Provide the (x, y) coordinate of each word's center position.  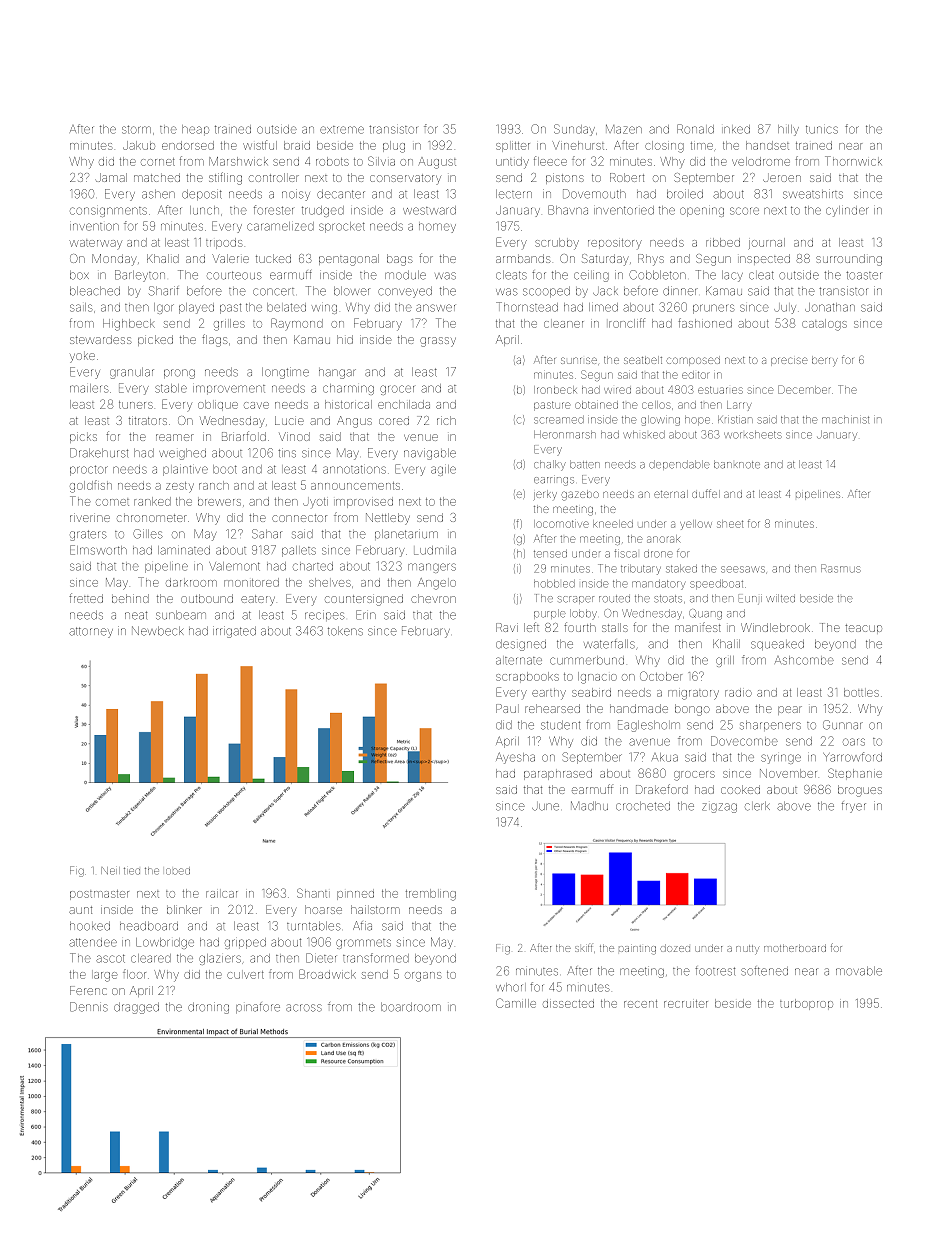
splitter (513, 147)
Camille (516, 1003)
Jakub (139, 145)
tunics (822, 129)
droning (208, 1008)
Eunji (750, 599)
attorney (91, 632)
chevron (433, 598)
